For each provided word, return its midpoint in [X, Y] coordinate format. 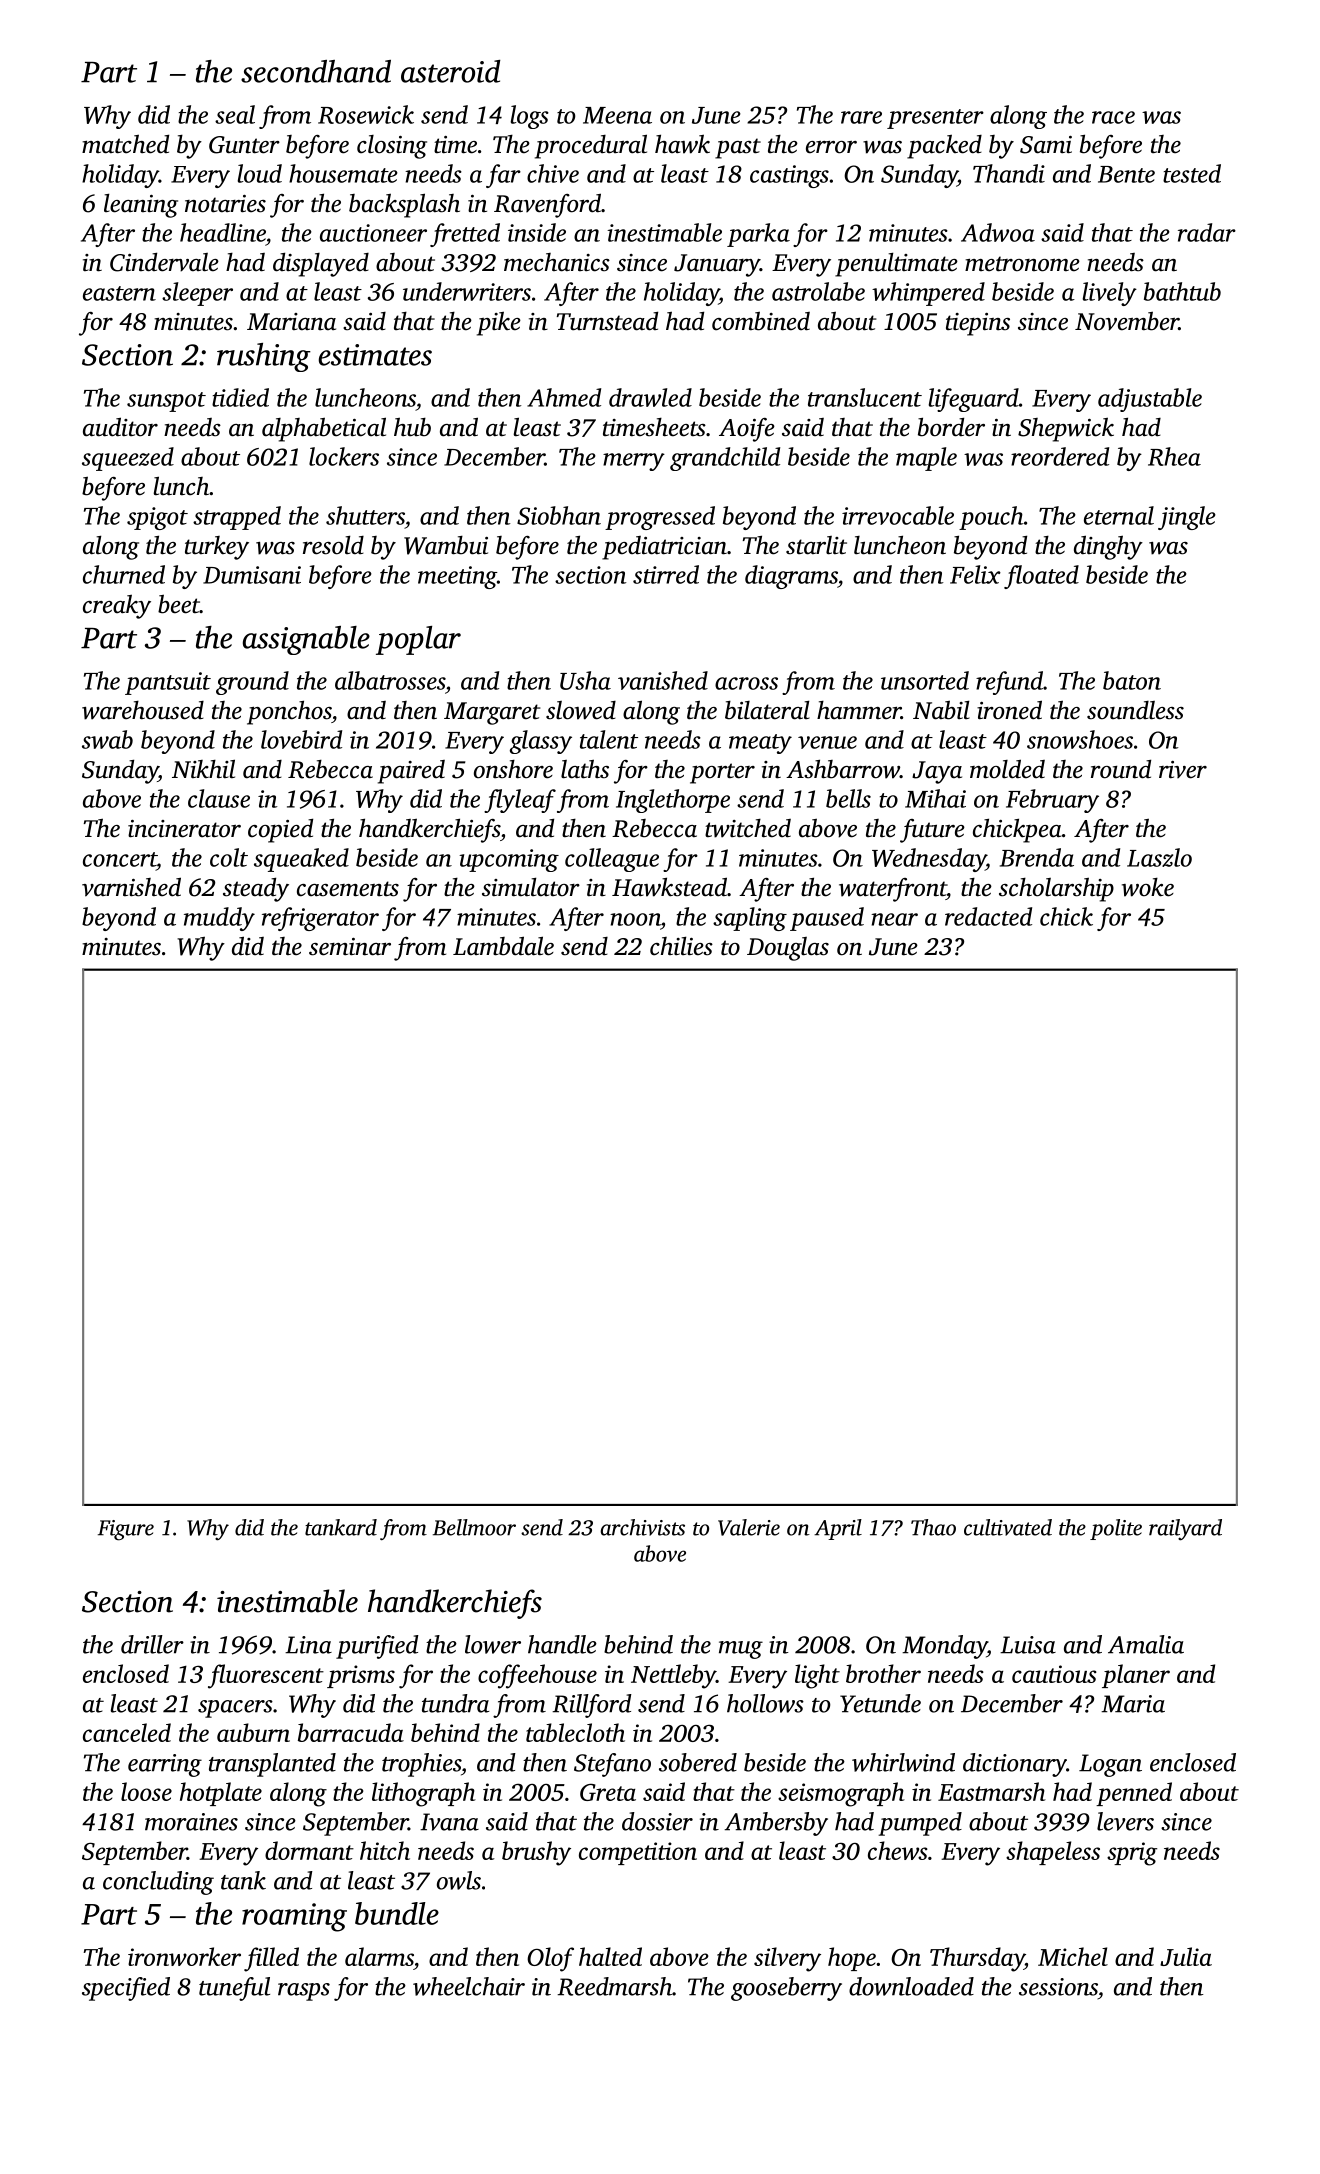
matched [125, 144]
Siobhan [559, 515]
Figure [126, 1530]
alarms [379, 1956]
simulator [531, 887]
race [1113, 117]
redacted [988, 916]
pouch [991, 518]
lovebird [301, 739]
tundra [455, 1703]
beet [179, 604]
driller [152, 1644]
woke [1148, 887]
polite [1116, 1529]
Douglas [788, 949]
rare [861, 117]
